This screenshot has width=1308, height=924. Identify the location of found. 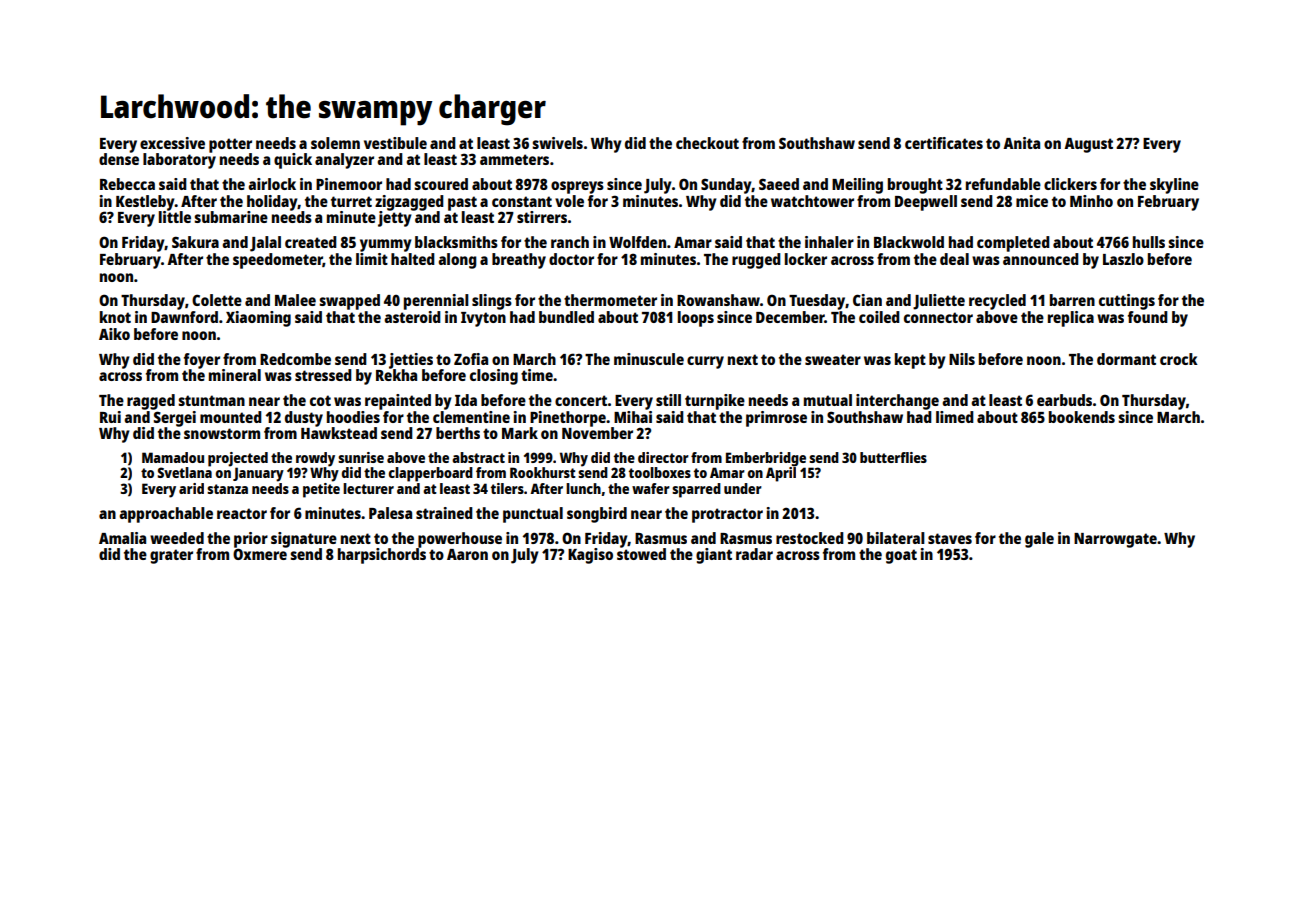
(1148, 317).
